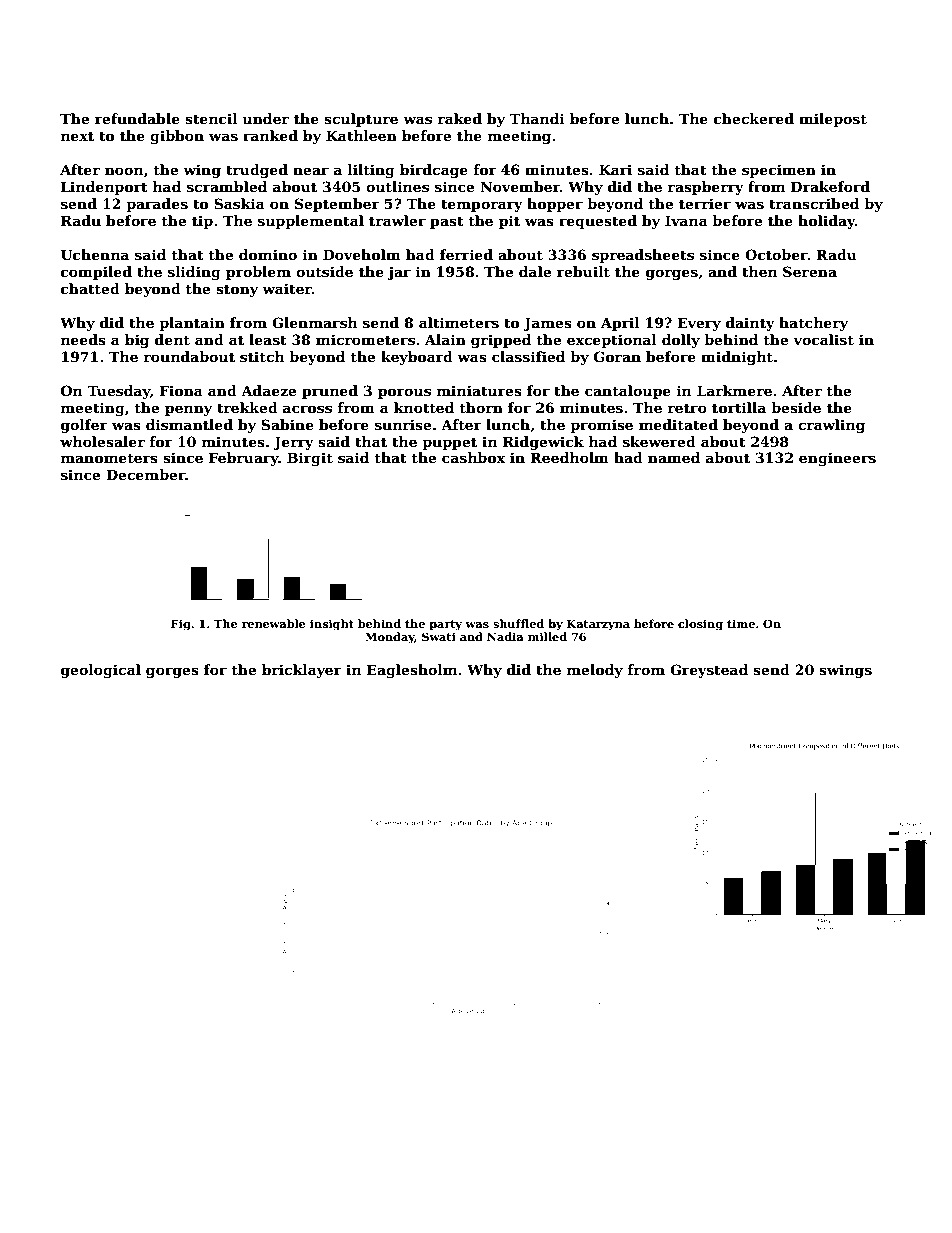  Describe the element at coordinates (779, 171) in the screenshot. I see `specimen` at that location.
